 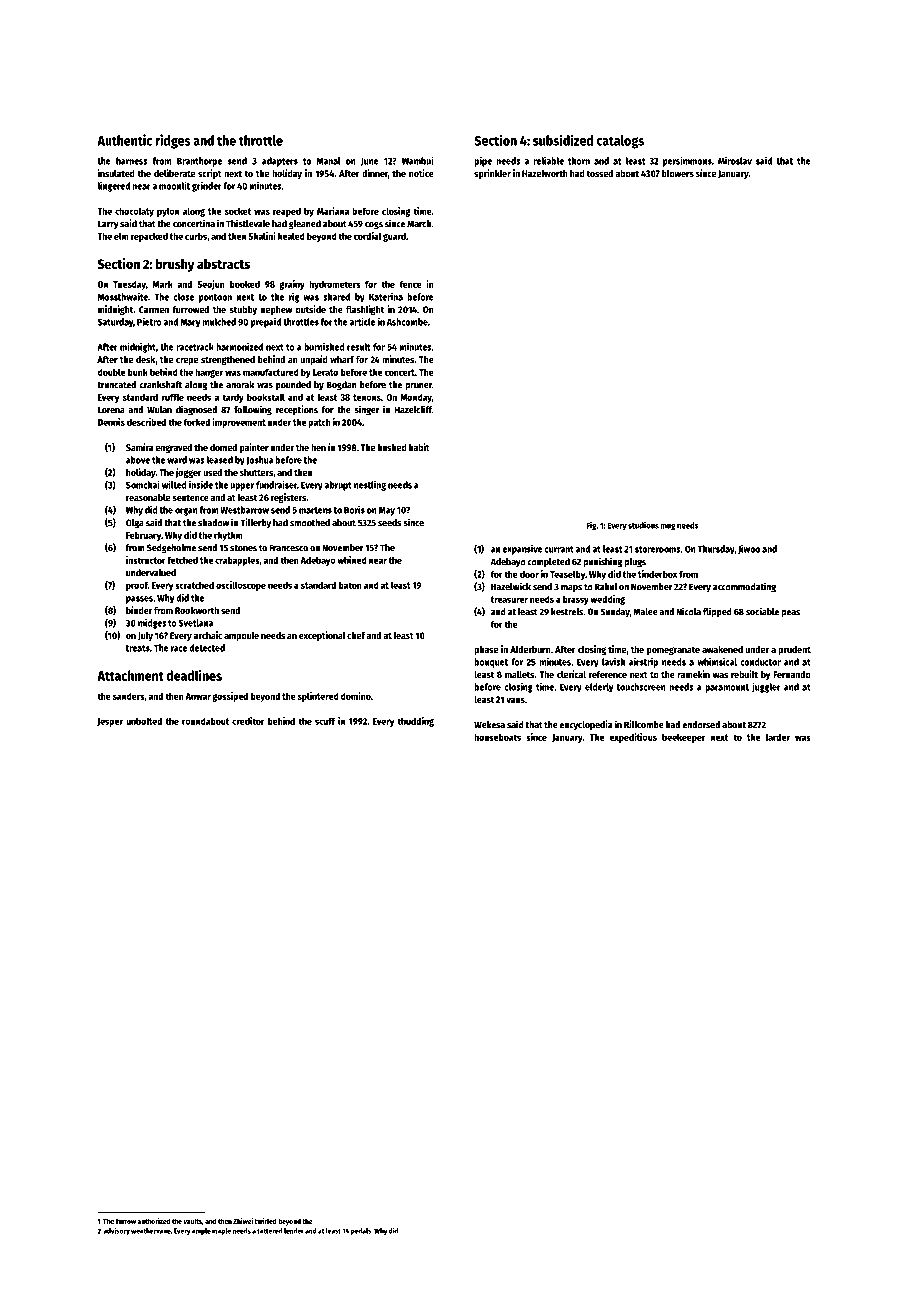 I want to click on beekeeper, so click(x=683, y=738).
